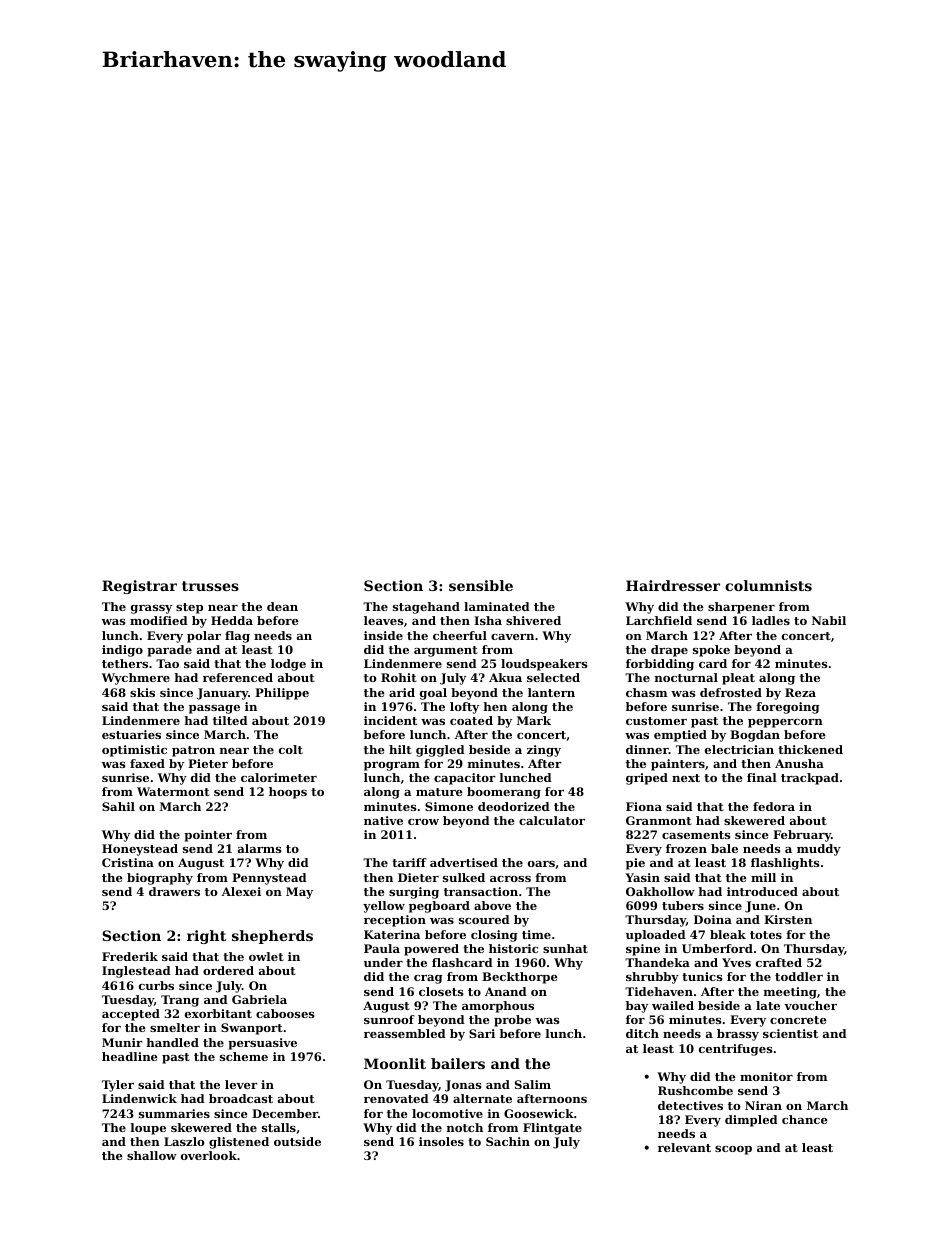 This screenshot has height=1233, width=952. I want to click on Frederik, so click(130, 956).
